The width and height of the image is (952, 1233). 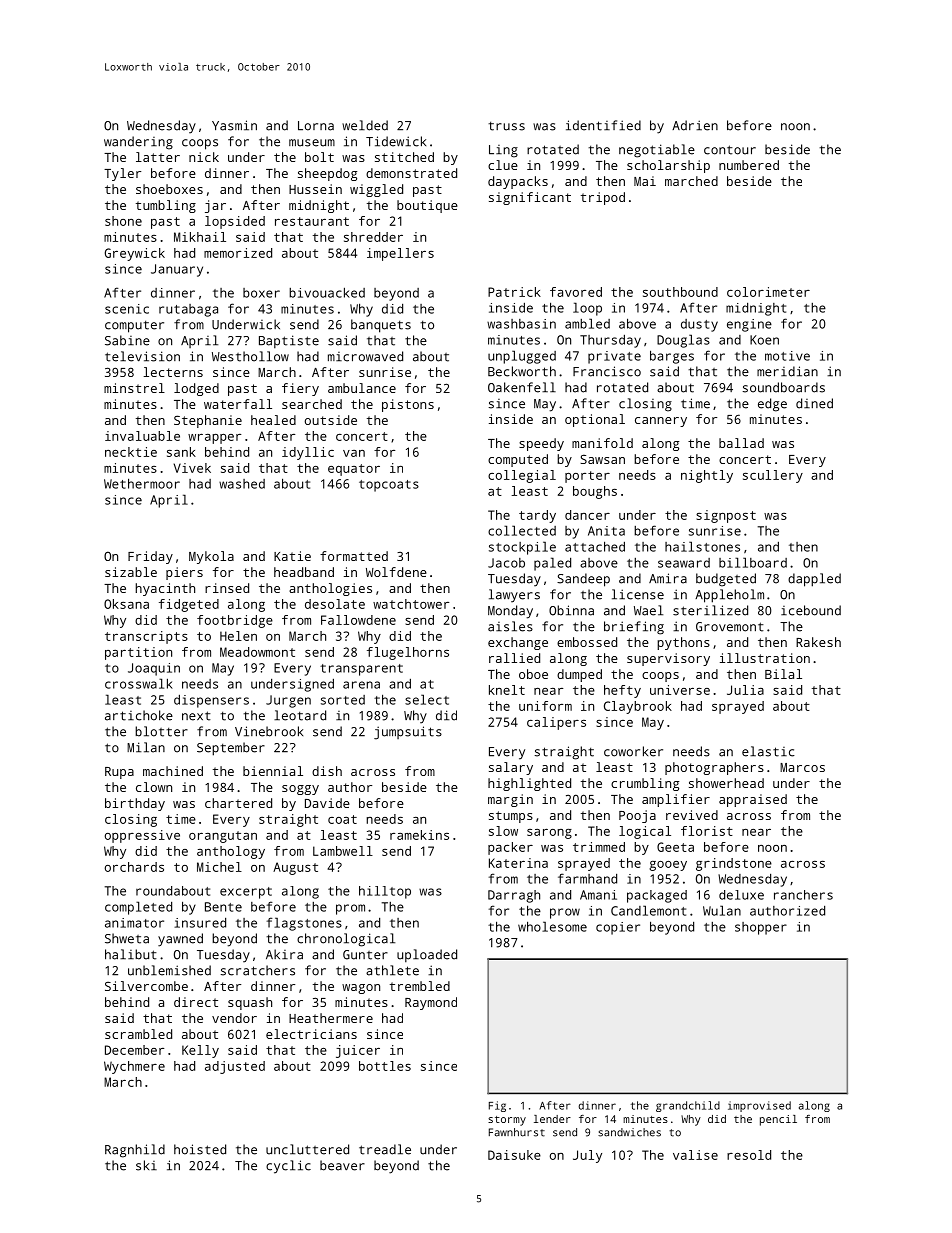 What do you see at coordinates (411, 604) in the image?
I see `watchtower` at bounding box center [411, 604].
